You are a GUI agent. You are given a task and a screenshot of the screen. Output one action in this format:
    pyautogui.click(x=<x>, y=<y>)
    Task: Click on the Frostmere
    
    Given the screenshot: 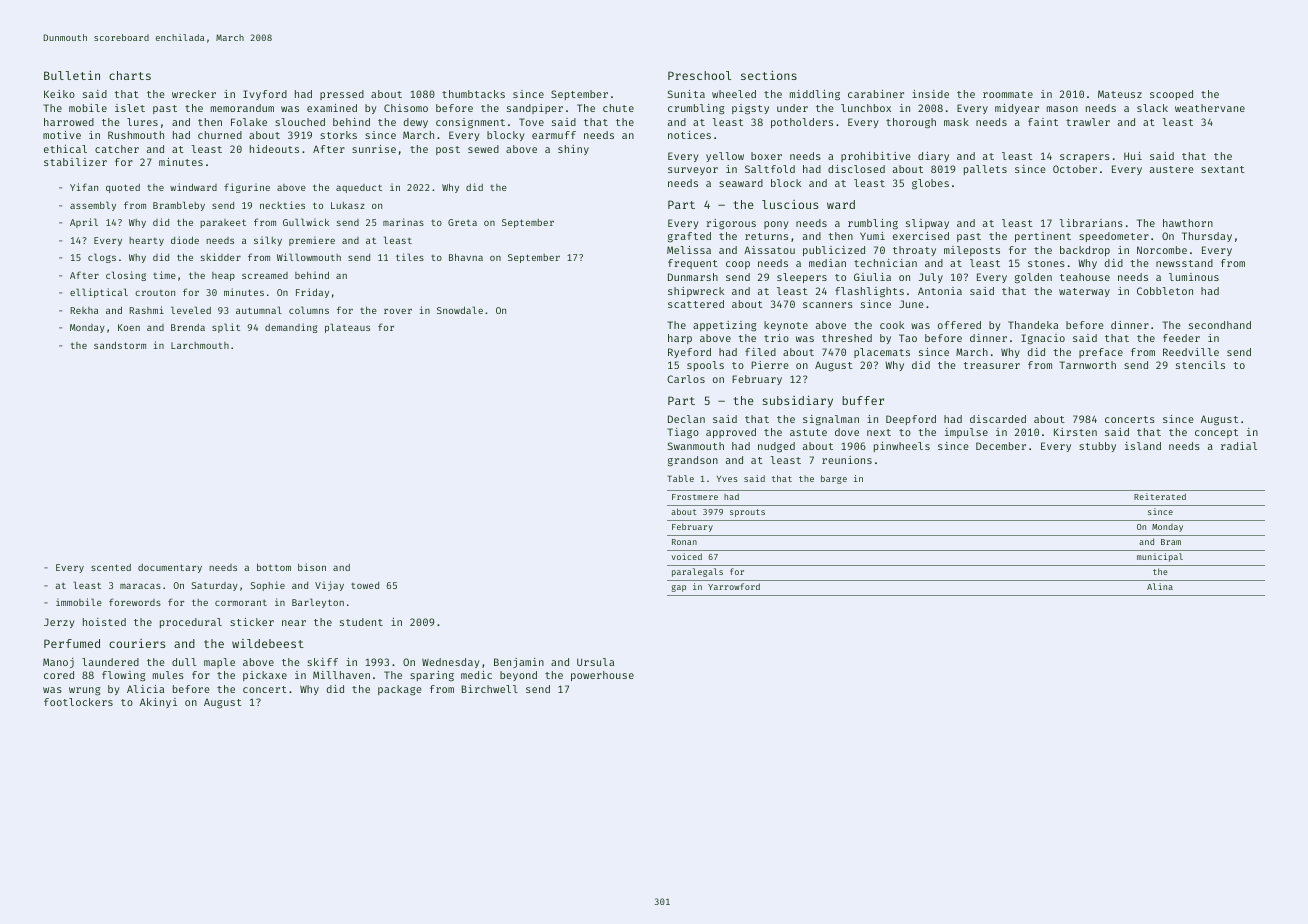 What is the action you would take?
    pyautogui.click(x=695, y=497)
